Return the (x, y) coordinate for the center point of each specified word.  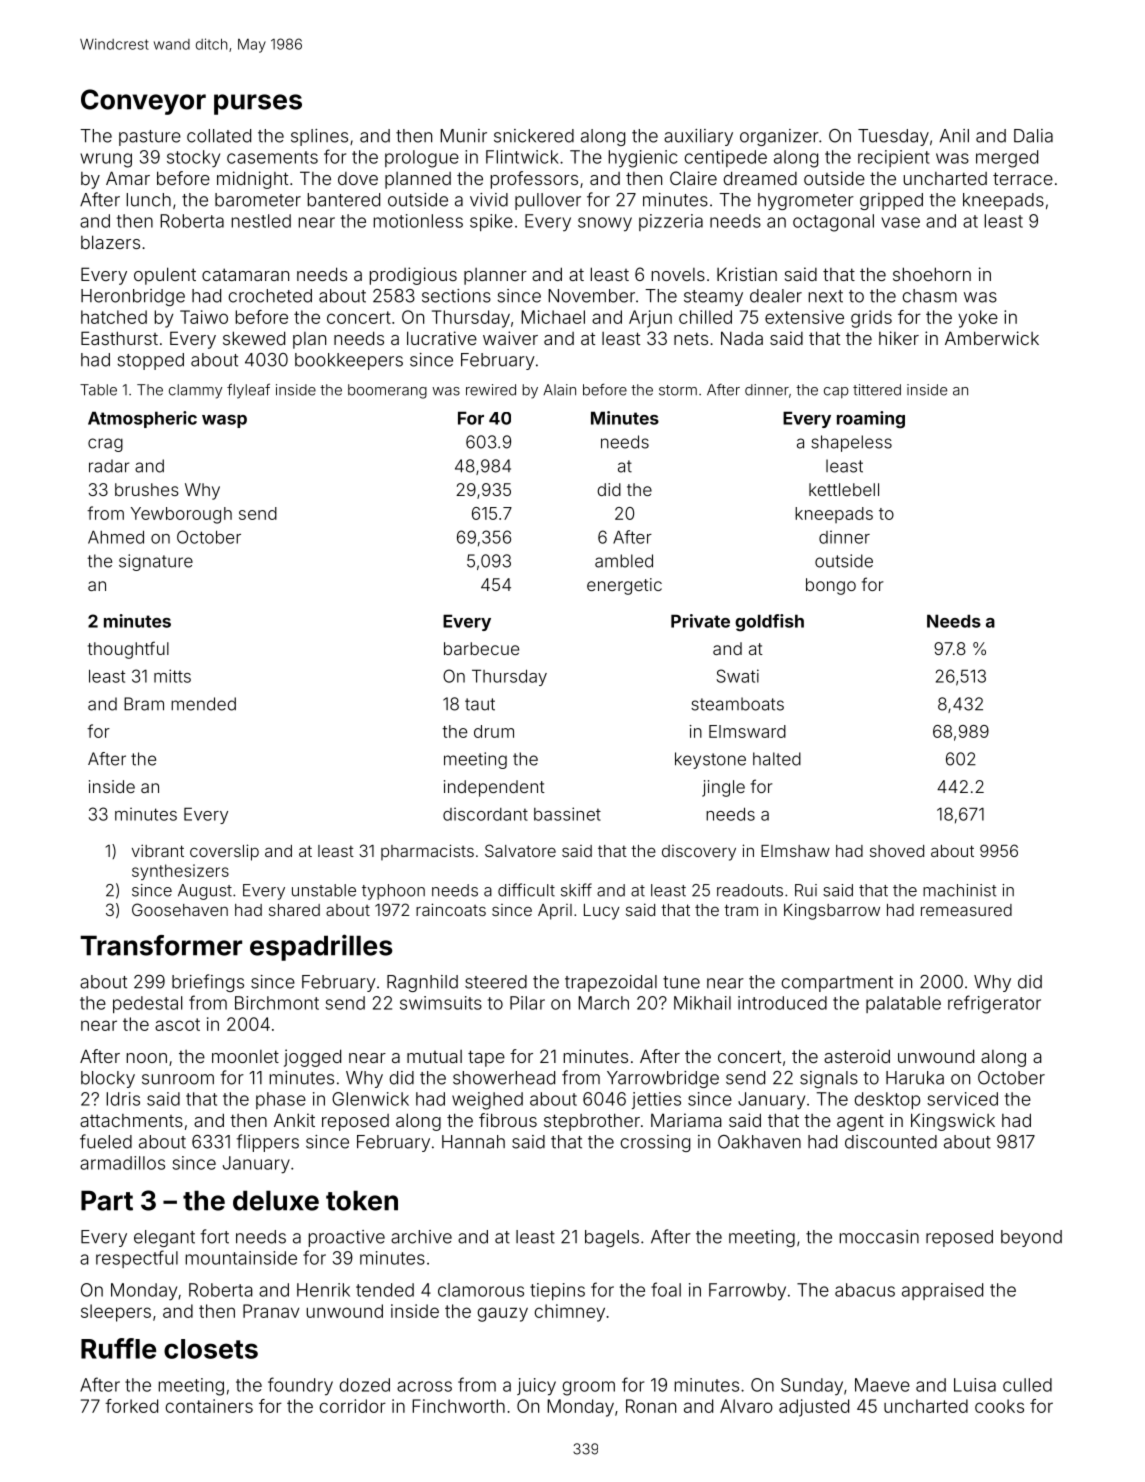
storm (678, 390)
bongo (831, 586)
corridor (353, 1406)
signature (156, 562)
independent (494, 788)
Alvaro (746, 1406)
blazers (110, 242)
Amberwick (992, 338)
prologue (422, 159)
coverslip (224, 852)
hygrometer (806, 201)
